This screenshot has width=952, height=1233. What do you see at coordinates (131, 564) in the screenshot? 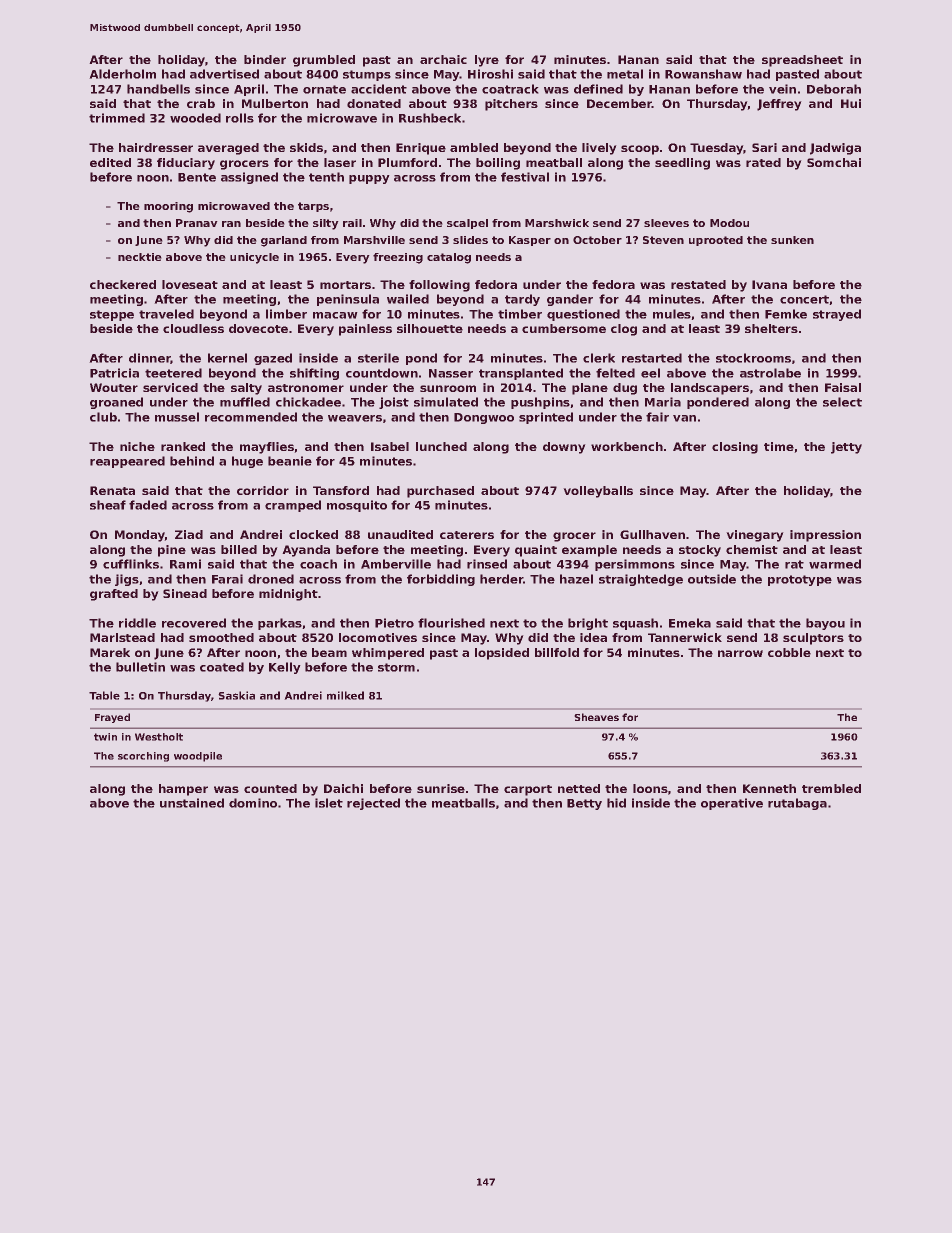
I see `cufflinks` at bounding box center [131, 564].
